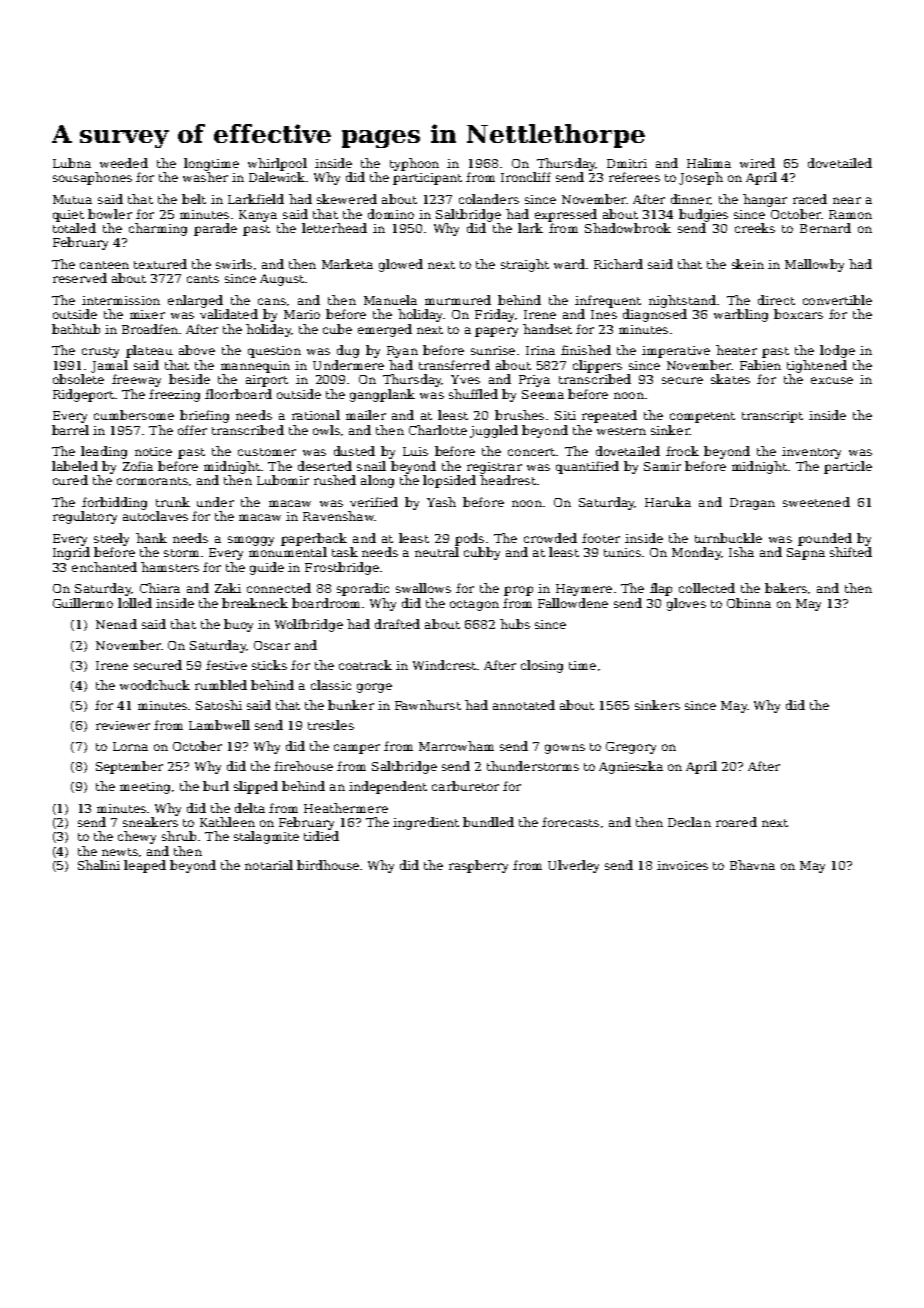 The height and width of the screenshot is (1308, 924). What do you see at coordinates (135, 603) in the screenshot?
I see `lolled` at bounding box center [135, 603].
